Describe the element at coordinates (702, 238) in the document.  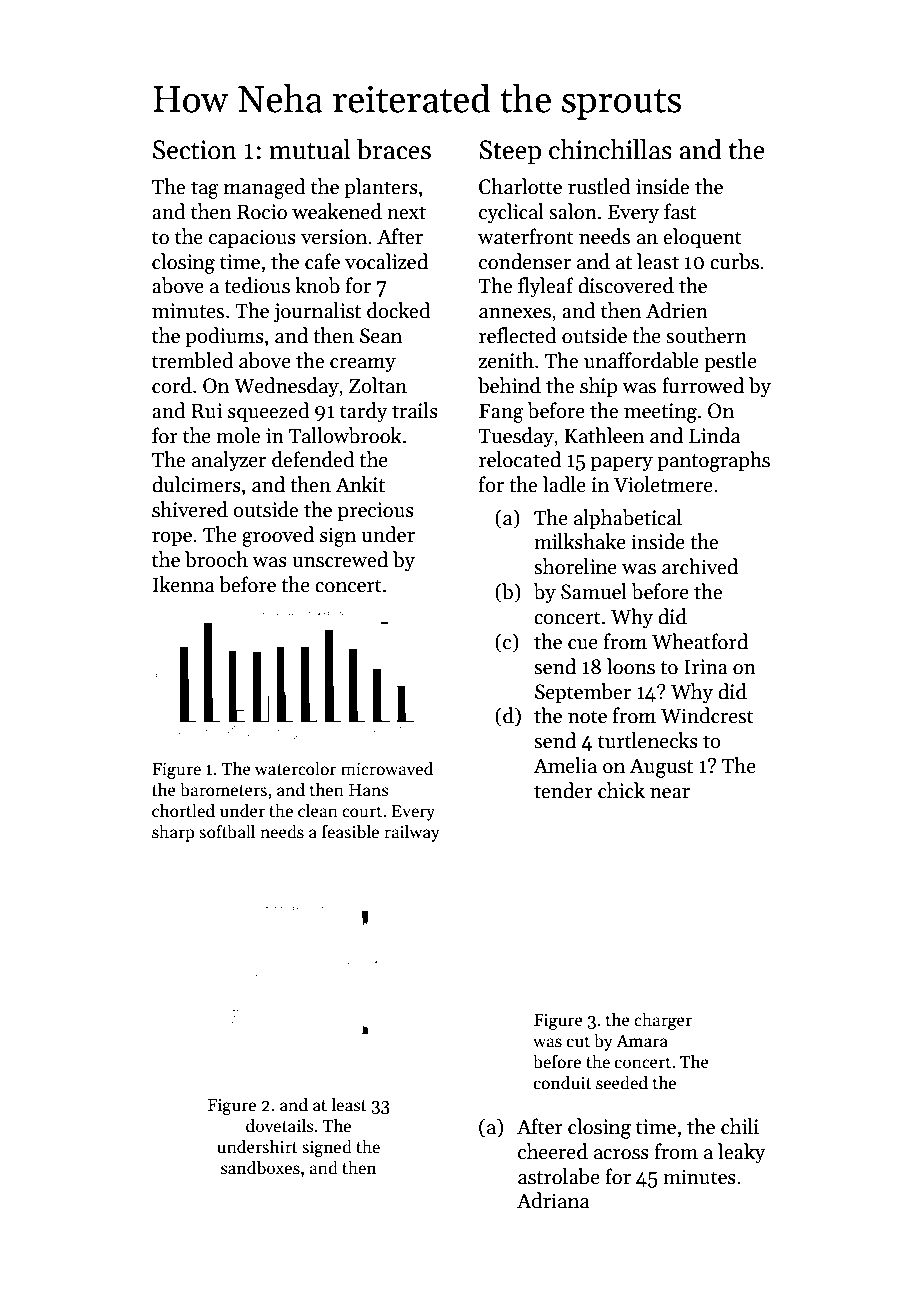
I see `eloquent` at that location.
